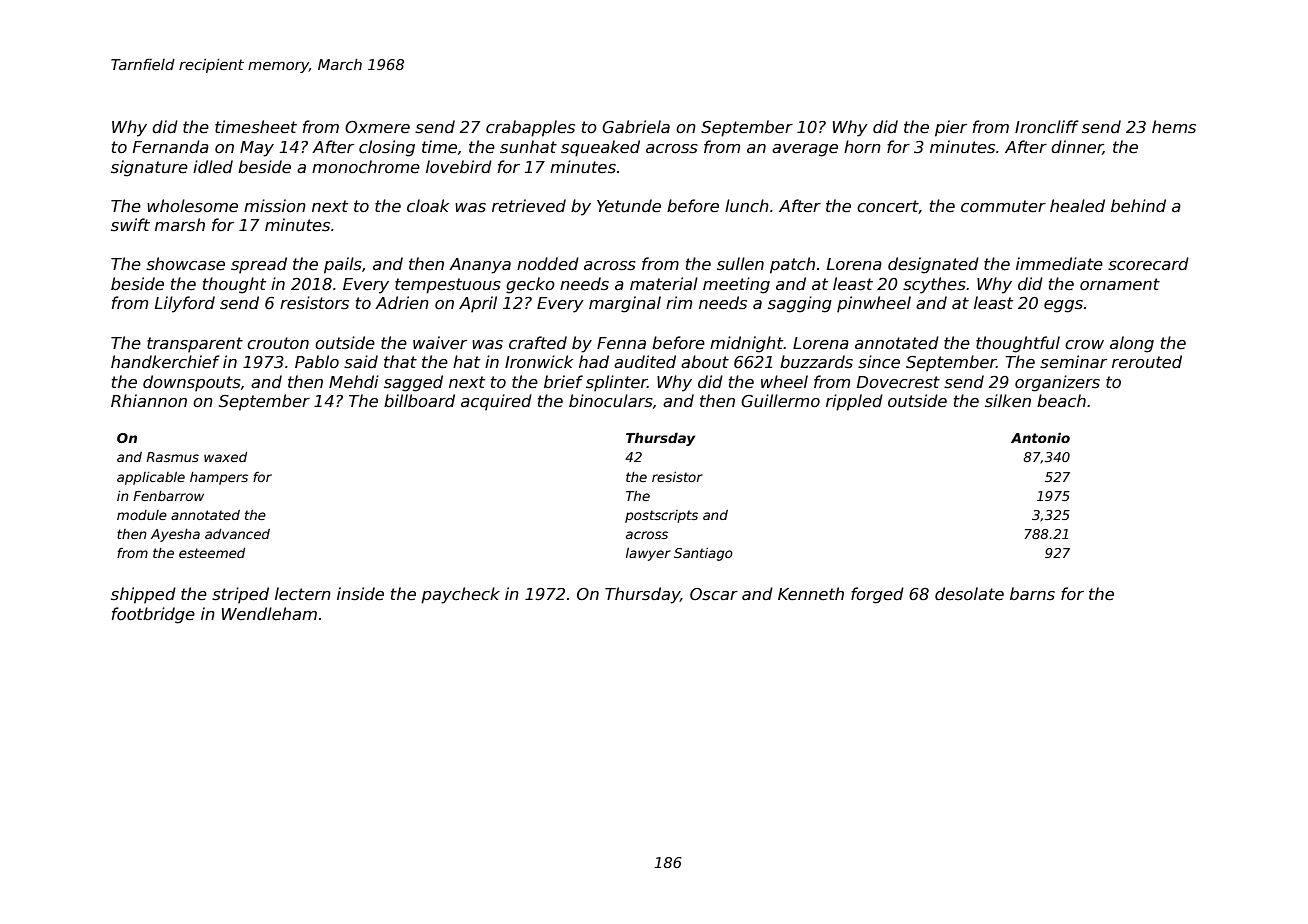 Image resolution: width=1308 pixels, height=924 pixels. What do you see at coordinates (185, 304) in the screenshot?
I see `Lilyford` at bounding box center [185, 304].
